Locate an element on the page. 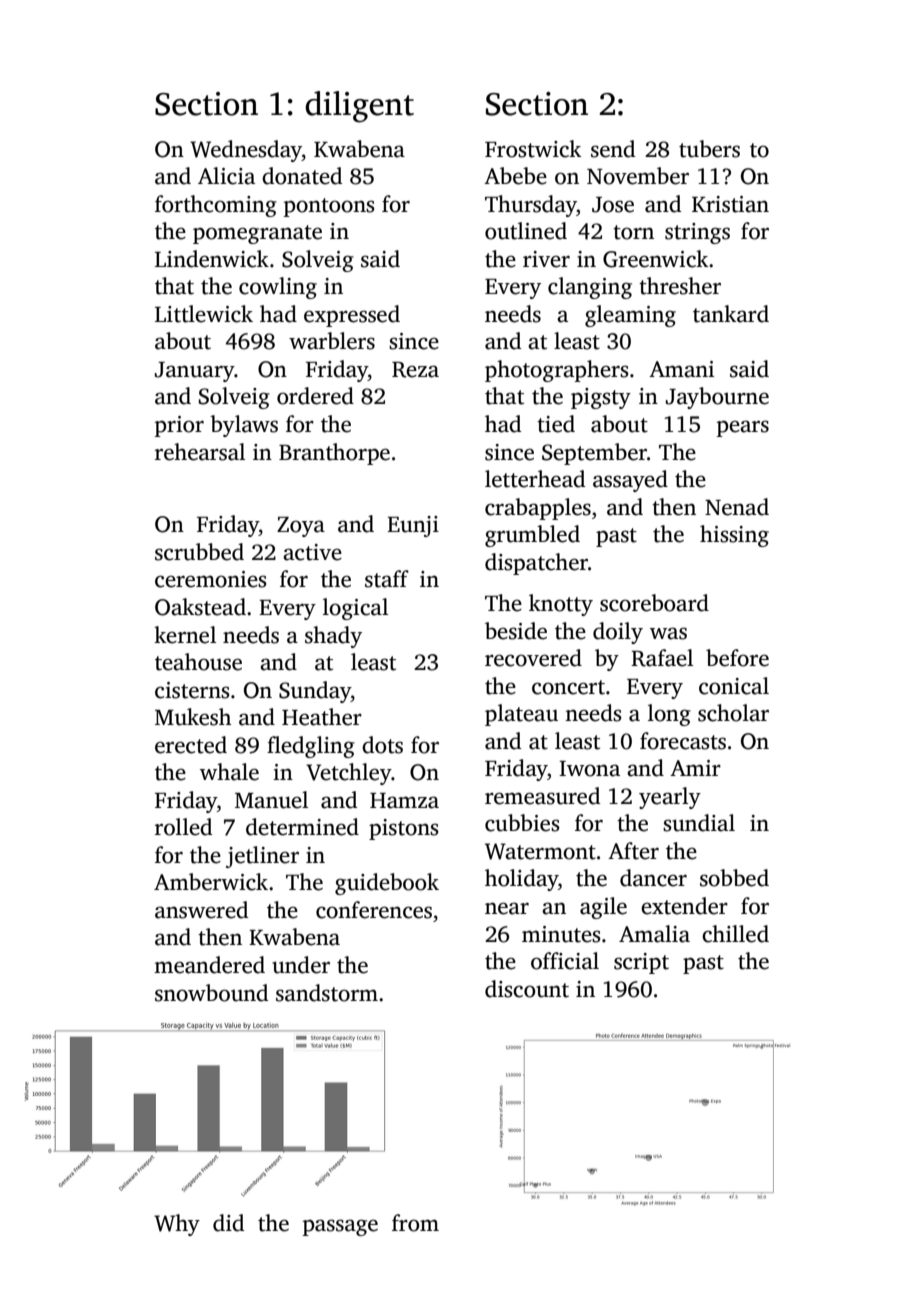 This image has width=924, height=1311. assayed is located at coordinates (630, 481).
